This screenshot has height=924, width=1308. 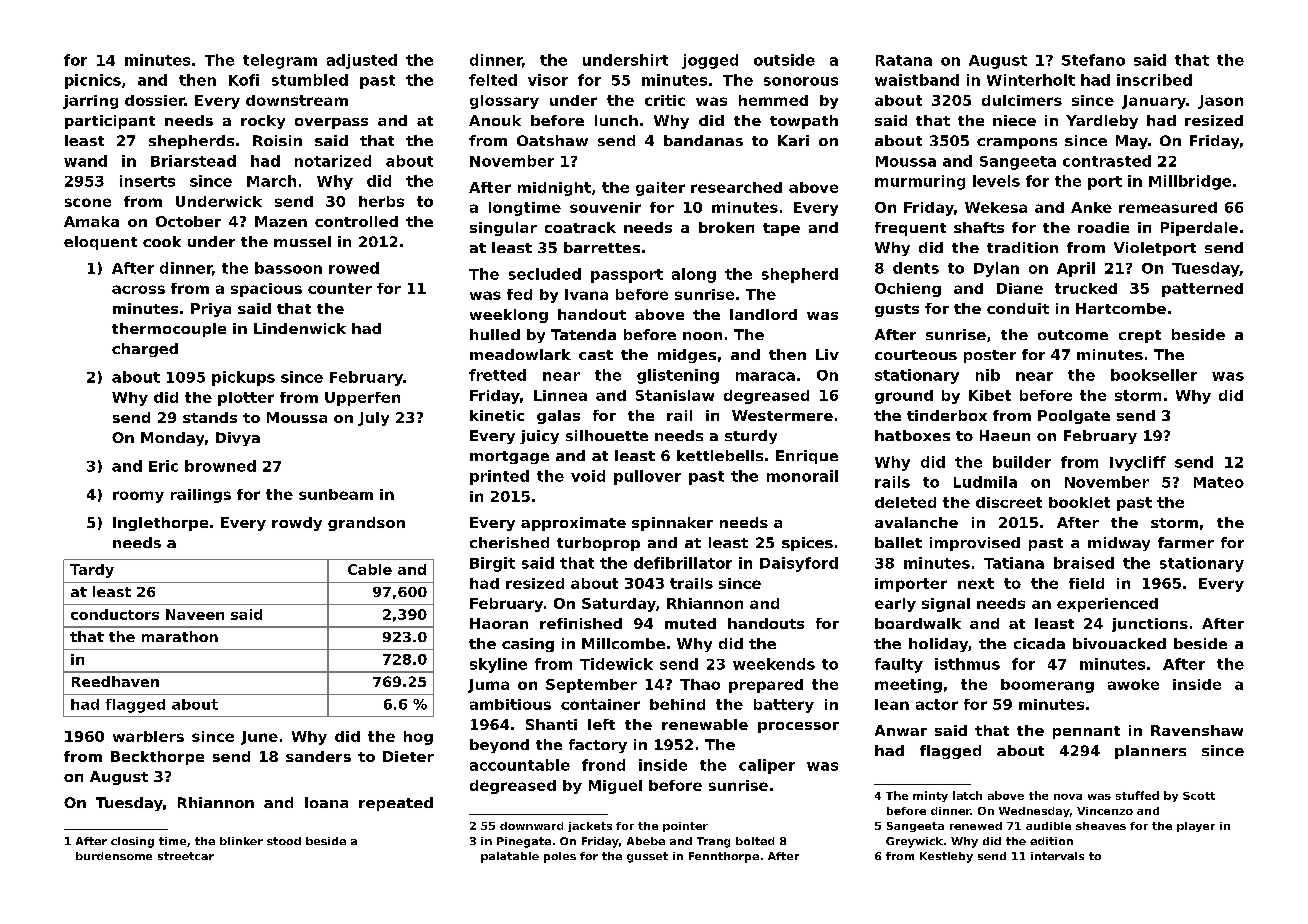 What do you see at coordinates (615, 787) in the screenshot?
I see `Miguel` at bounding box center [615, 787].
